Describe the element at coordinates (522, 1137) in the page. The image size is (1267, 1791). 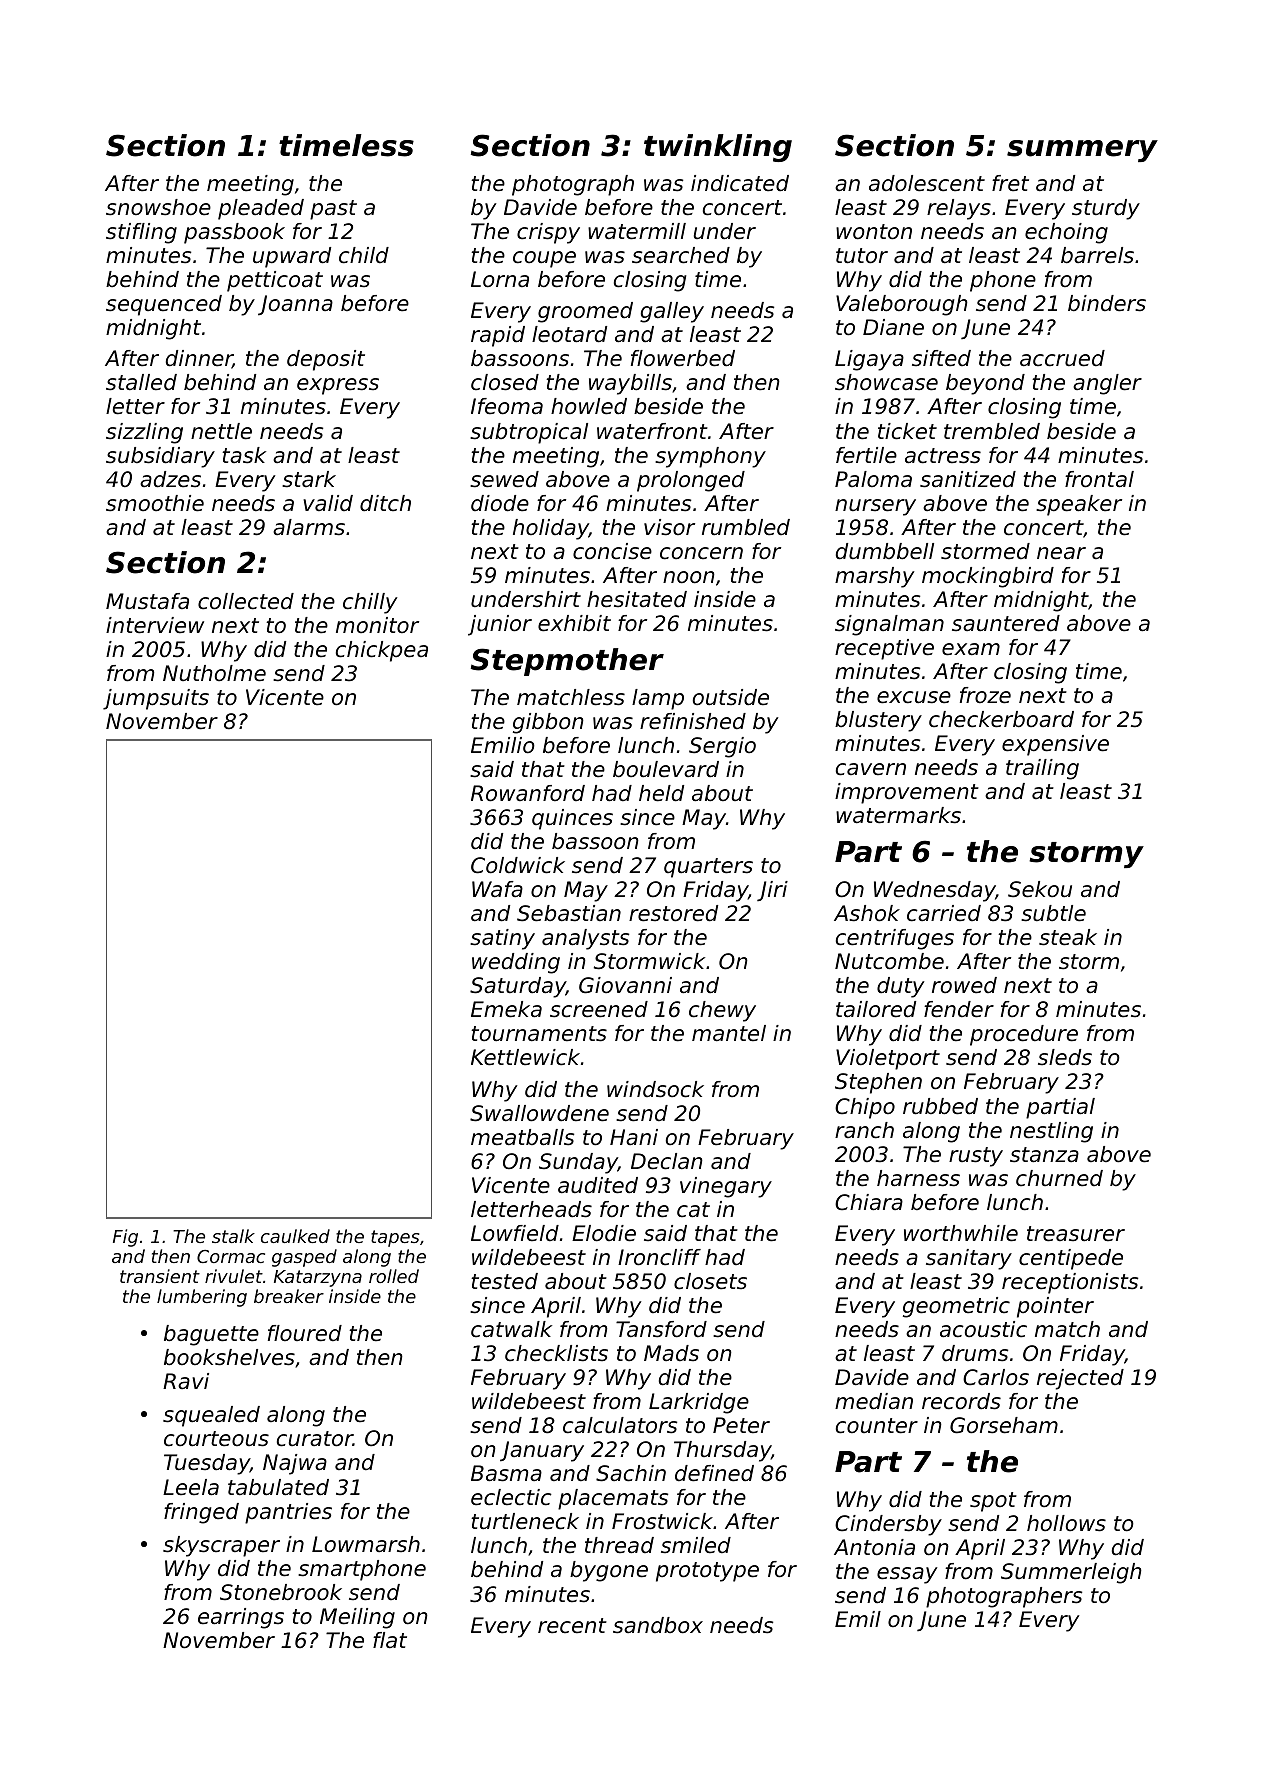
I see `meatballs` at that location.
